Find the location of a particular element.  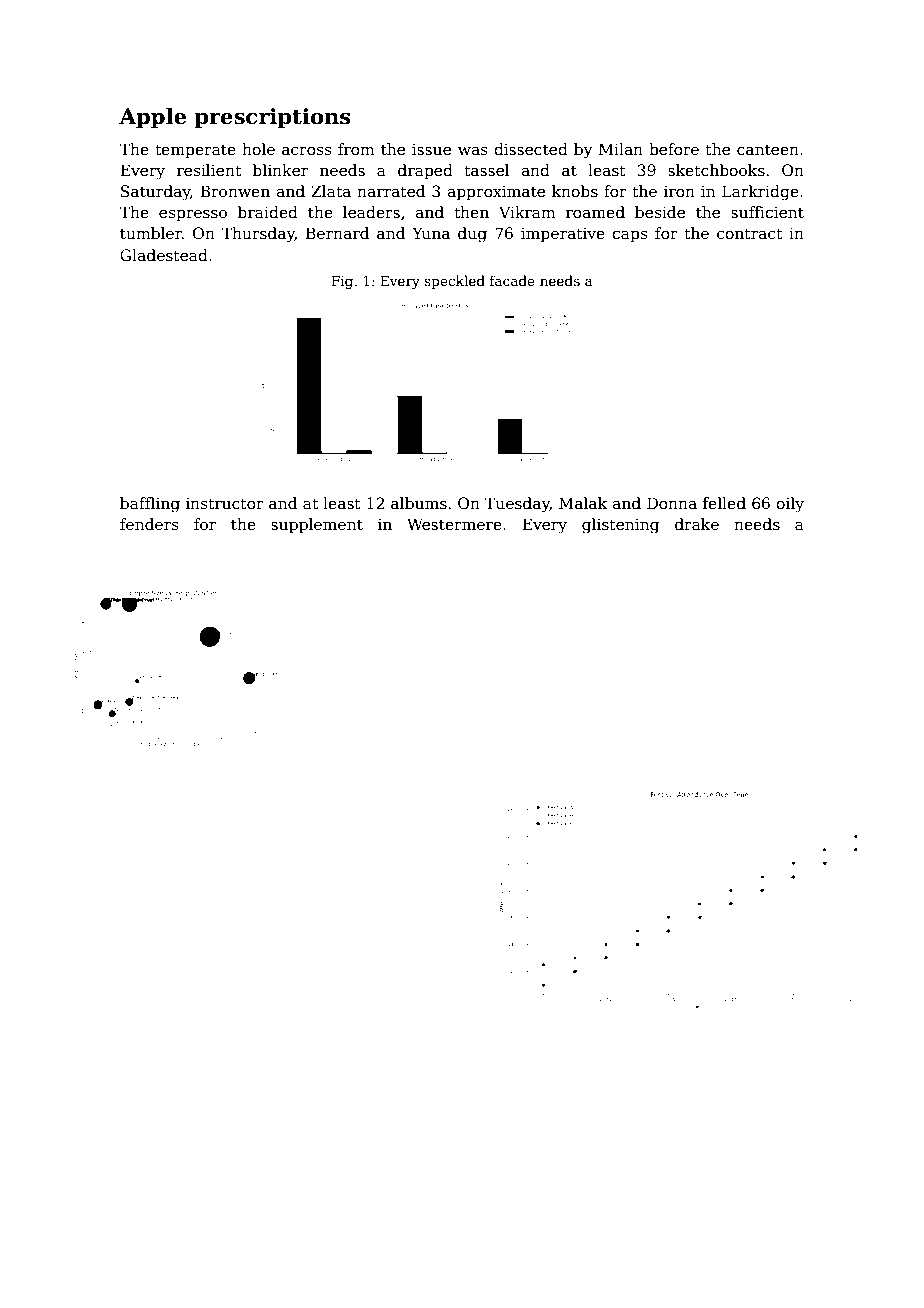

Malak is located at coordinates (583, 503).
